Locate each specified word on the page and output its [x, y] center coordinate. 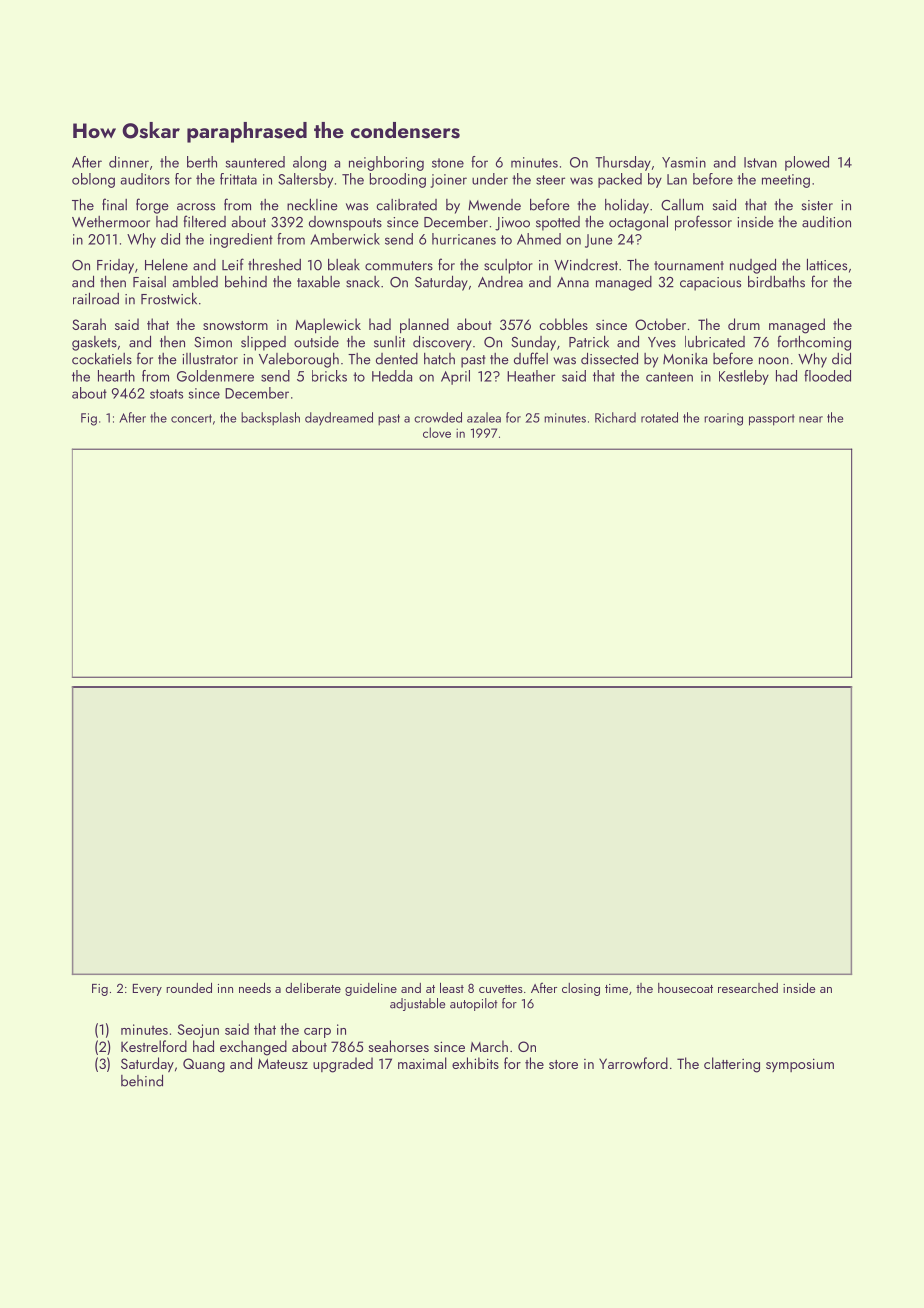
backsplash [270, 419]
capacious [710, 284]
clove [437, 432]
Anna [573, 282]
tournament [689, 266]
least [452, 987]
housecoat [685, 988]
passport [772, 420]
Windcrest [586, 265]
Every [147, 990]
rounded [189, 988]
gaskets [94, 343]
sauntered [255, 162]
